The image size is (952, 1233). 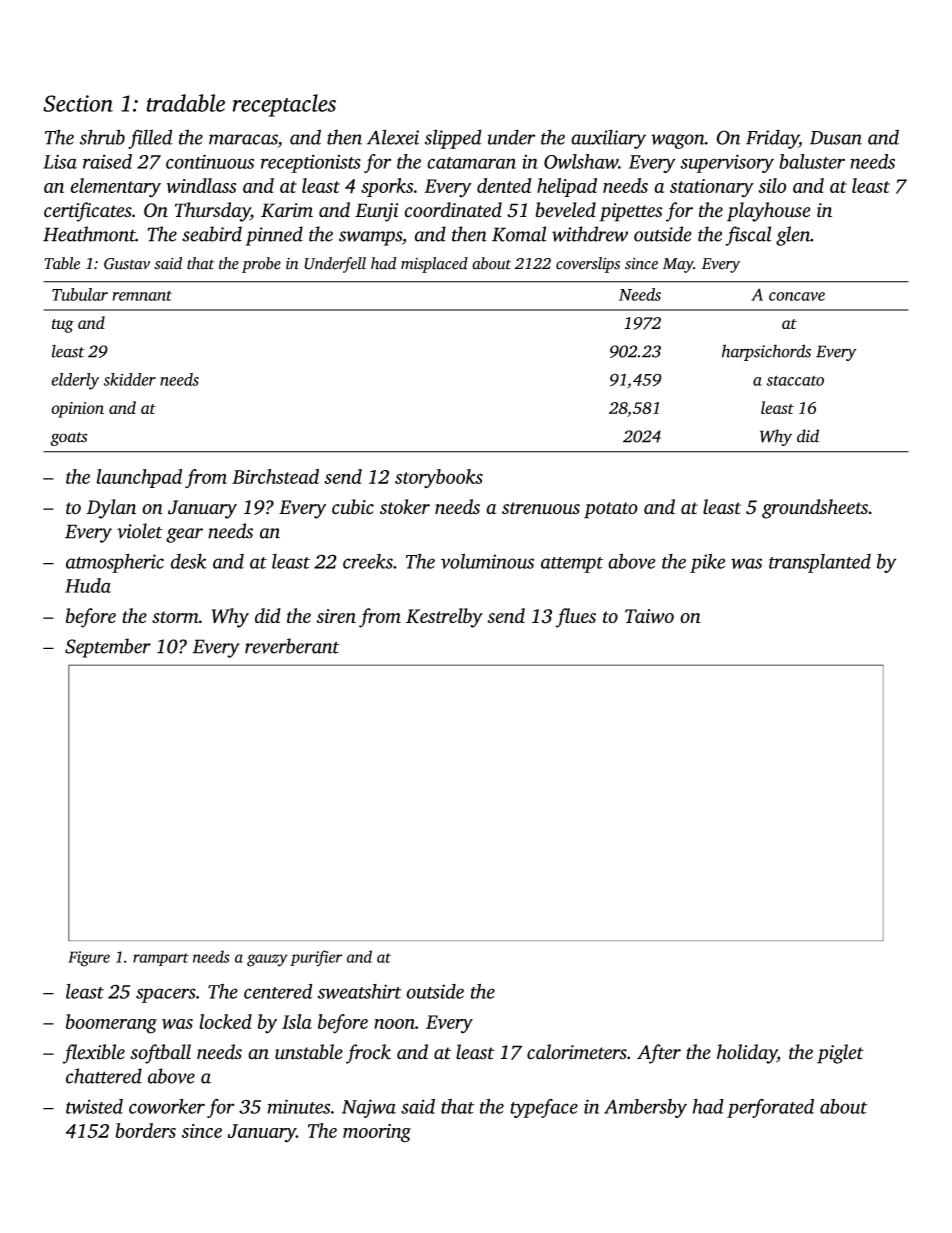 I want to click on auxiliary, so click(x=608, y=139).
